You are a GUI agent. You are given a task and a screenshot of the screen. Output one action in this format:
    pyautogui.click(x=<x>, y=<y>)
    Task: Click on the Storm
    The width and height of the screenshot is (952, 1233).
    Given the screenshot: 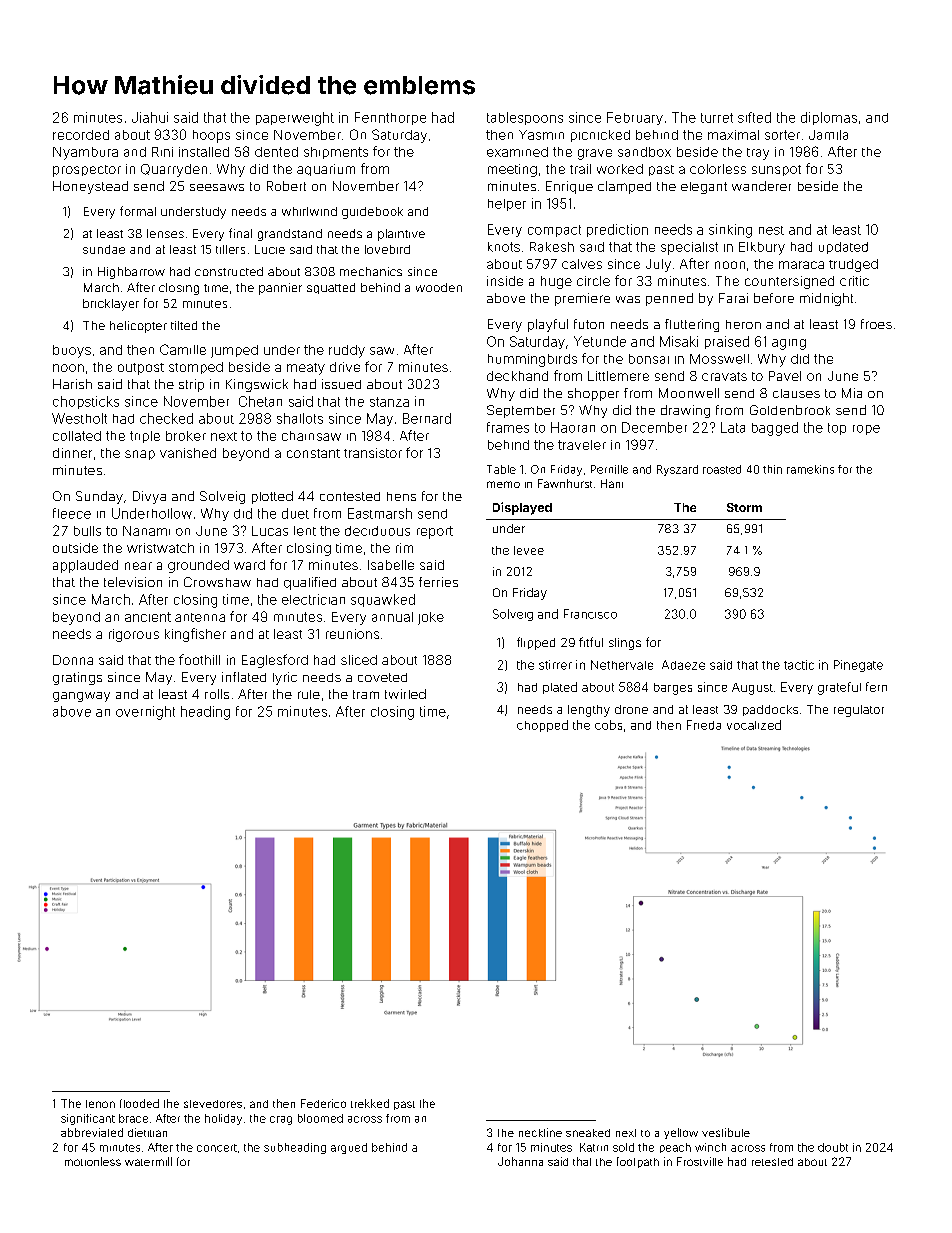 What is the action you would take?
    pyautogui.click(x=744, y=507)
